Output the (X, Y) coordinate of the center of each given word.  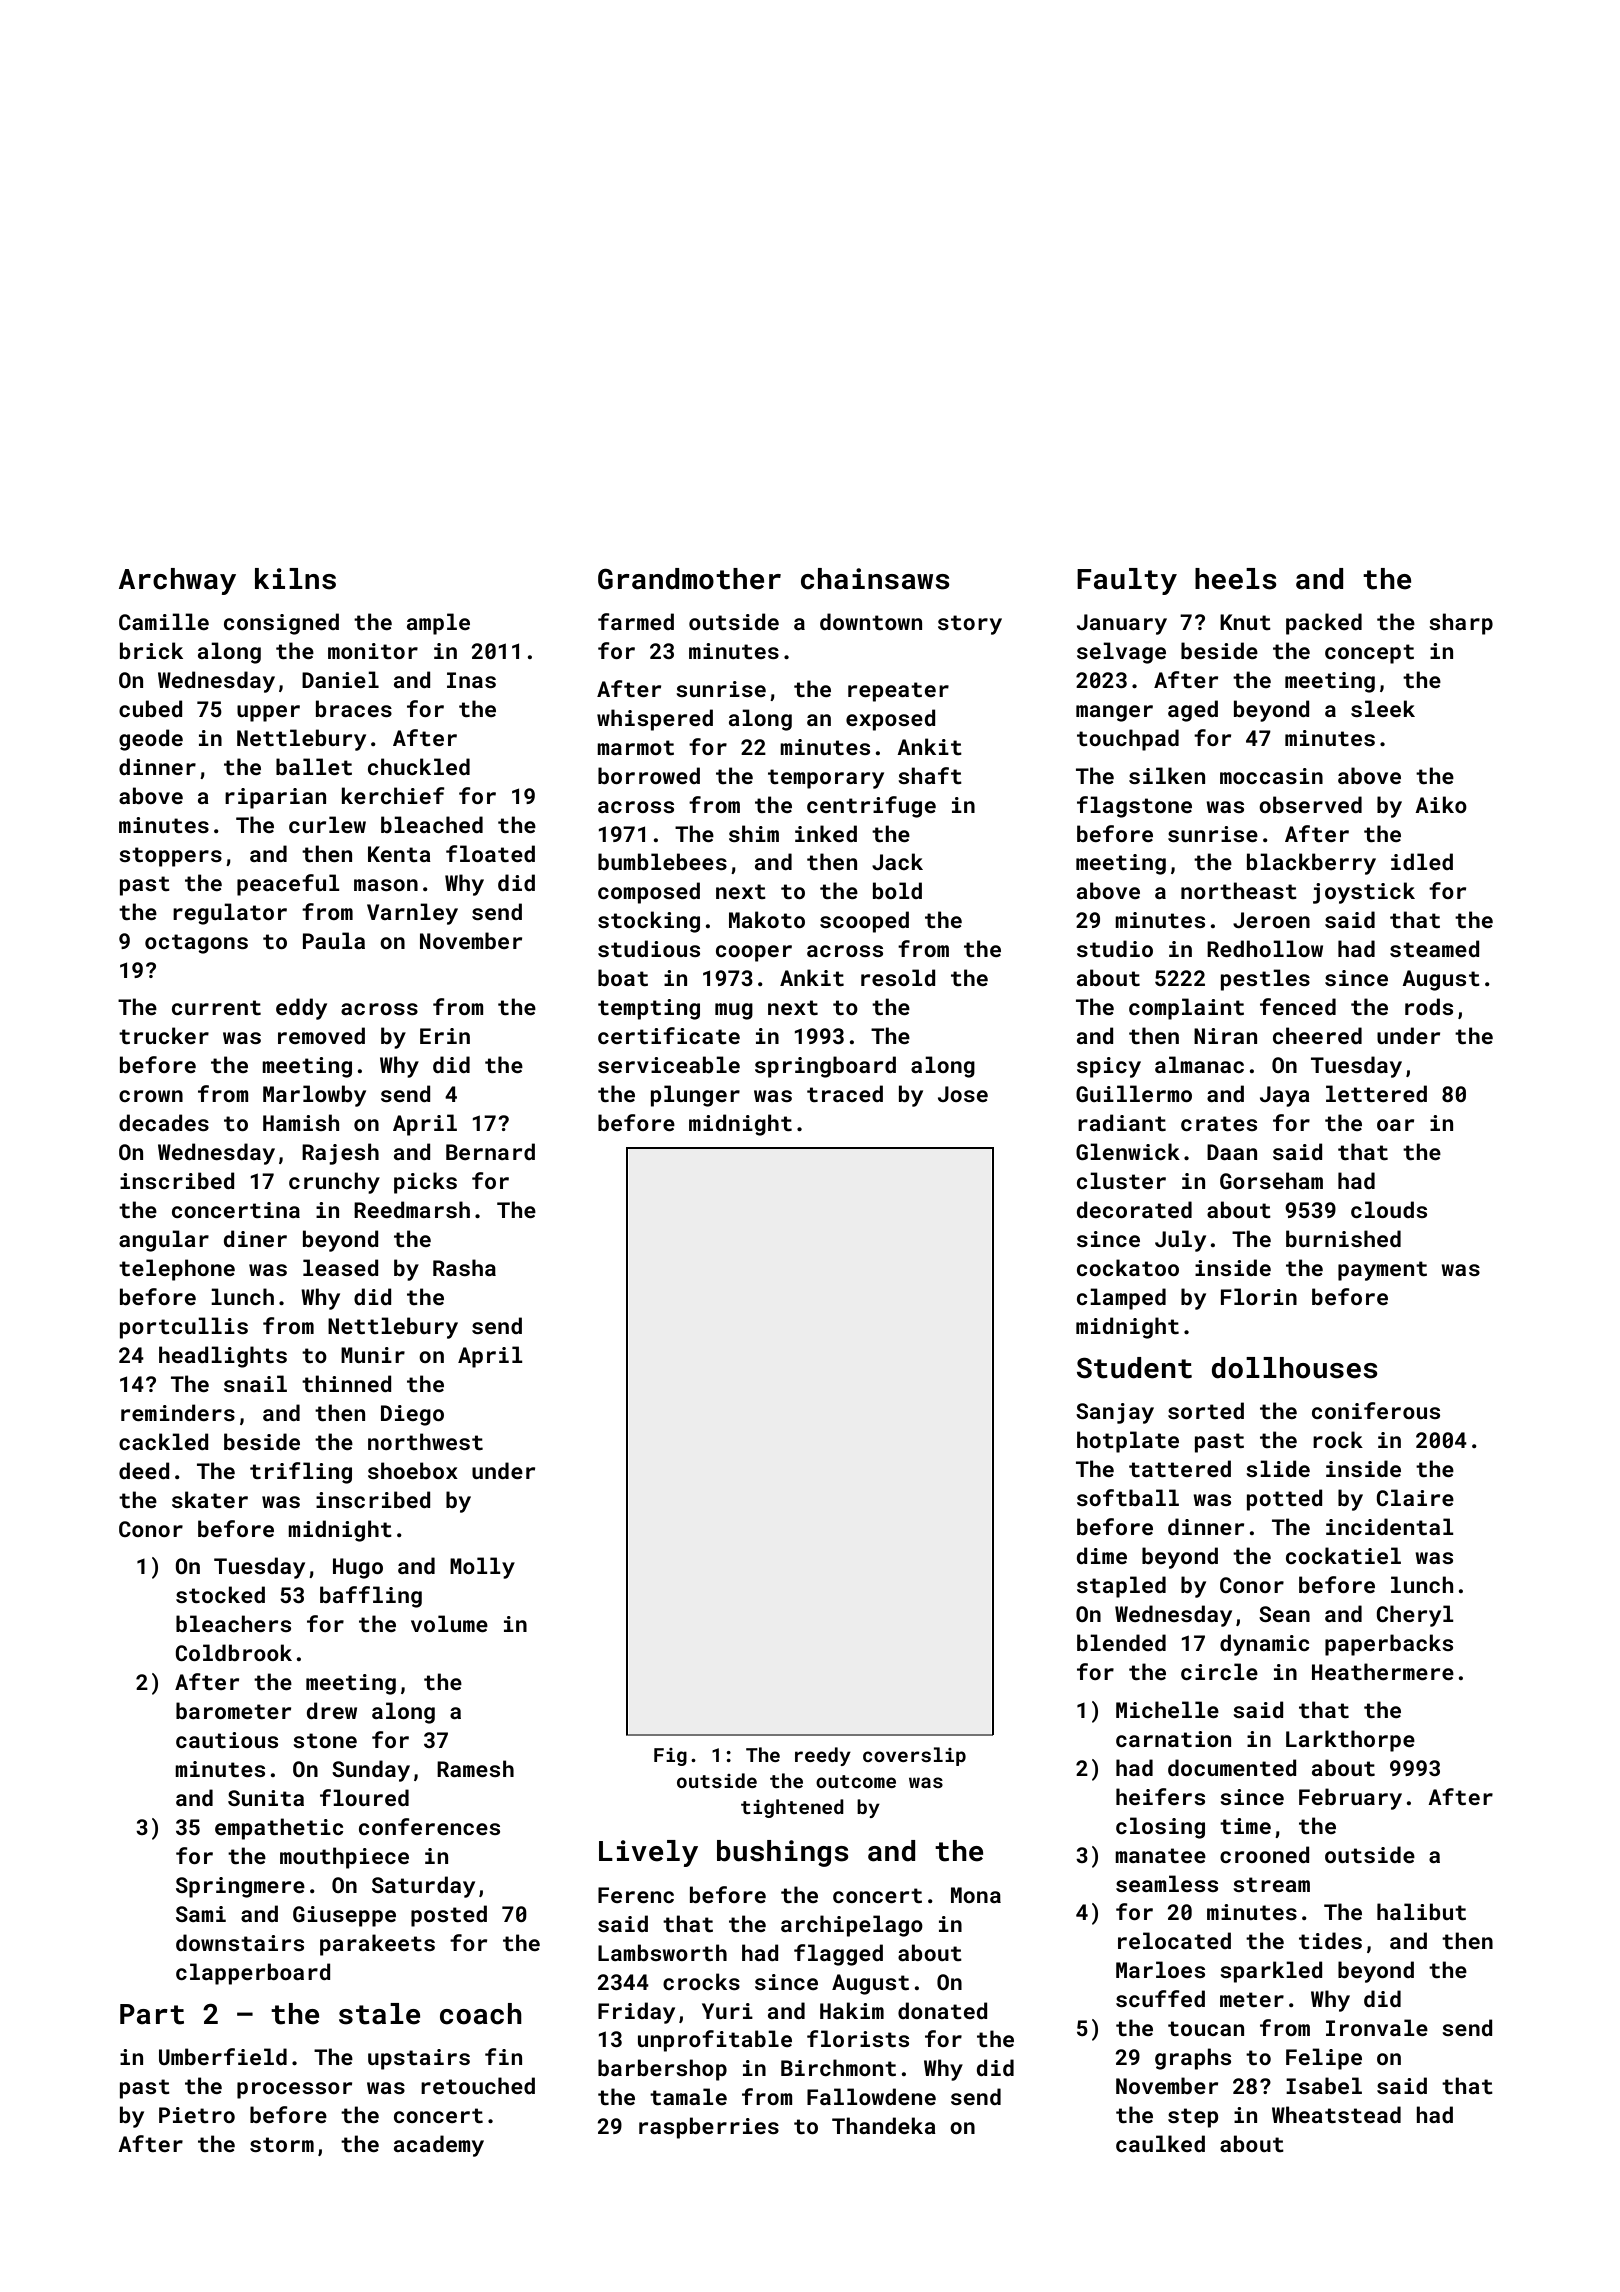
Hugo (358, 1568)
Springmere (240, 1887)
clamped (1121, 1299)
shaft (930, 775)
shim (754, 833)
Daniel (340, 679)
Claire (1415, 1497)
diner (255, 1238)
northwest (425, 1441)
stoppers (170, 857)
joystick (1364, 893)
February (1350, 1799)
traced (845, 1093)
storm (282, 2144)
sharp (1461, 624)
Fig (670, 1757)
